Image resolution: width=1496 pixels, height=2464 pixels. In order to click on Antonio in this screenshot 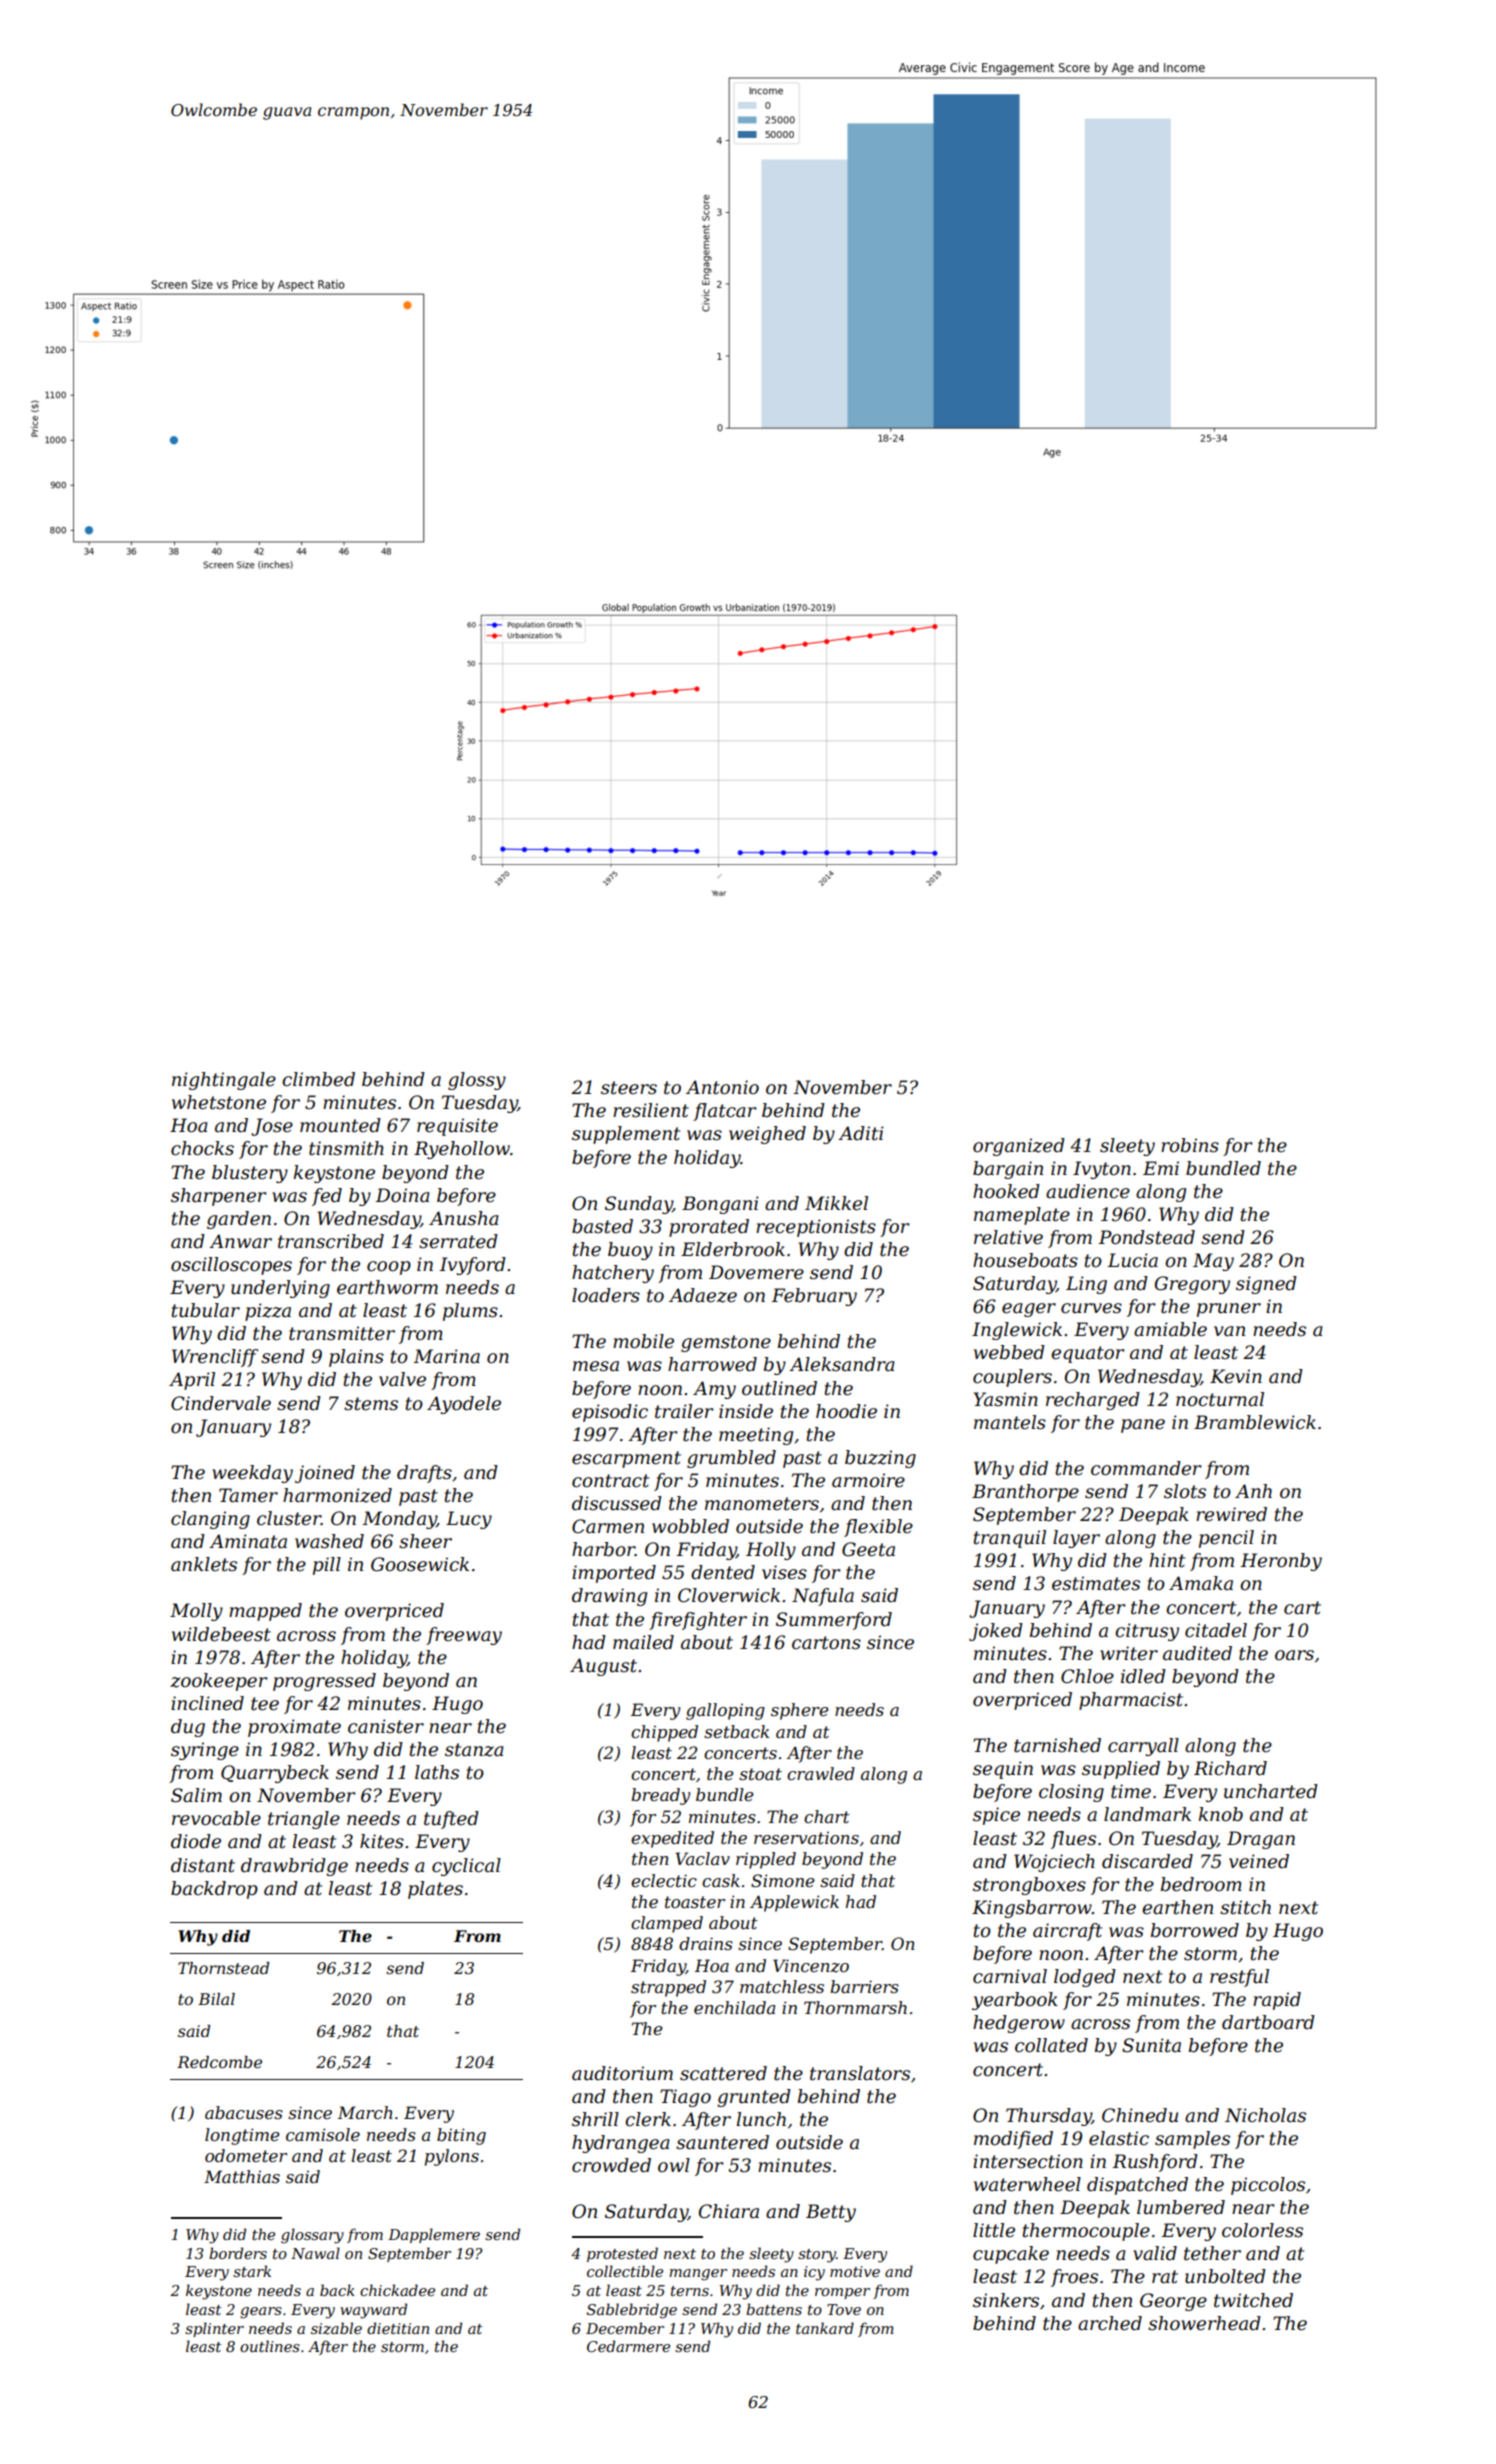, I will do `click(722, 1087)`.
